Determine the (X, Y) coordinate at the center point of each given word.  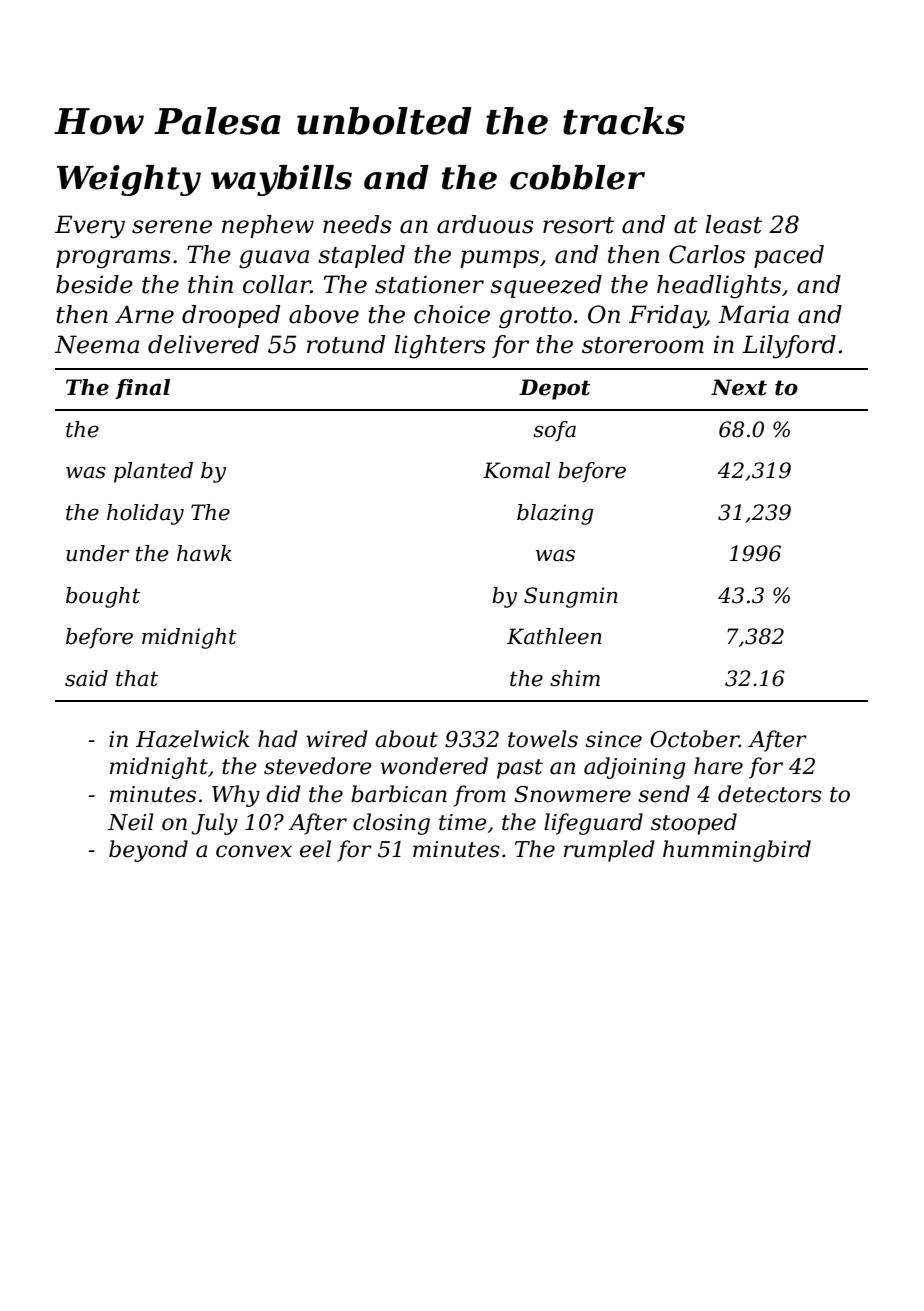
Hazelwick (193, 739)
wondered (434, 766)
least (733, 224)
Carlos (707, 254)
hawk (204, 553)
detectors (770, 794)
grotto (535, 318)
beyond (148, 851)
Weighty (129, 180)
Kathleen (554, 636)
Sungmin (571, 597)
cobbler (577, 177)
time (463, 822)
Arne (144, 314)
